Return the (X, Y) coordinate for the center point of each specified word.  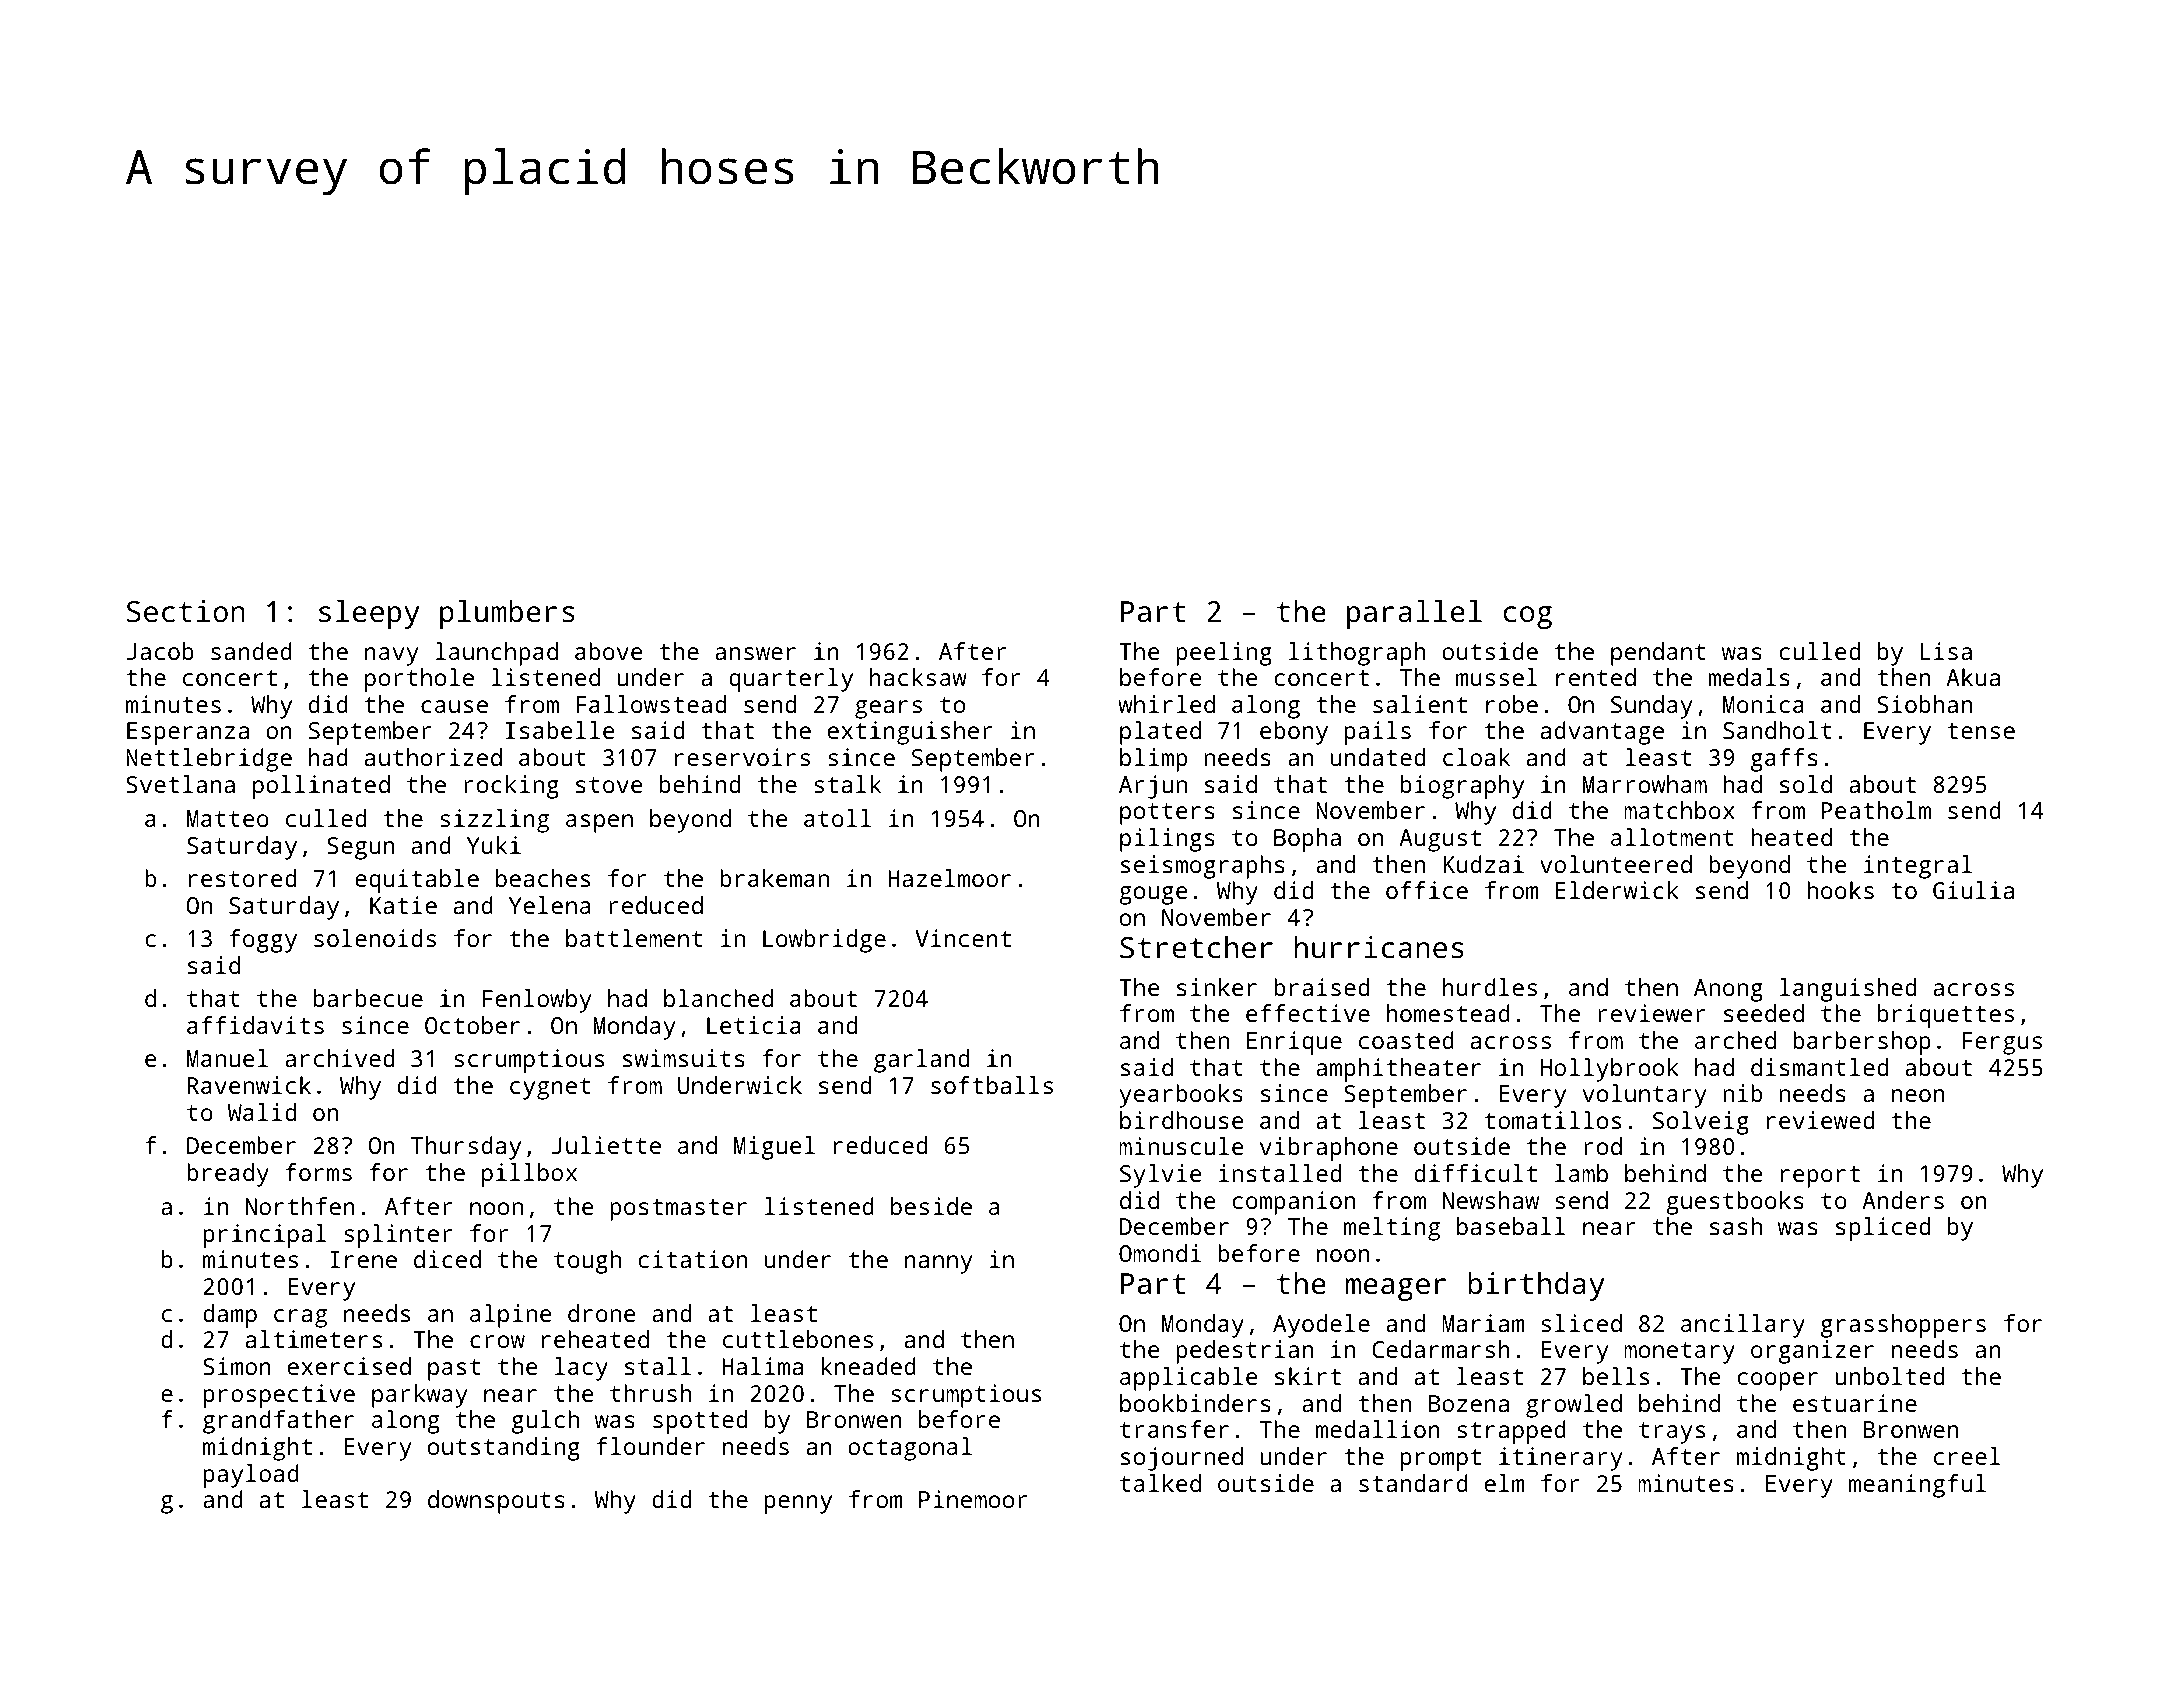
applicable (1189, 1379)
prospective (279, 1396)
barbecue (368, 998)
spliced (1883, 1229)
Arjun (1153, 787)
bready (228, 1175)
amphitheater (1398, 1070)
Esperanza (188, 733)
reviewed (1820, 1120)
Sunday (1651, 707)
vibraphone (1329, 1149)
